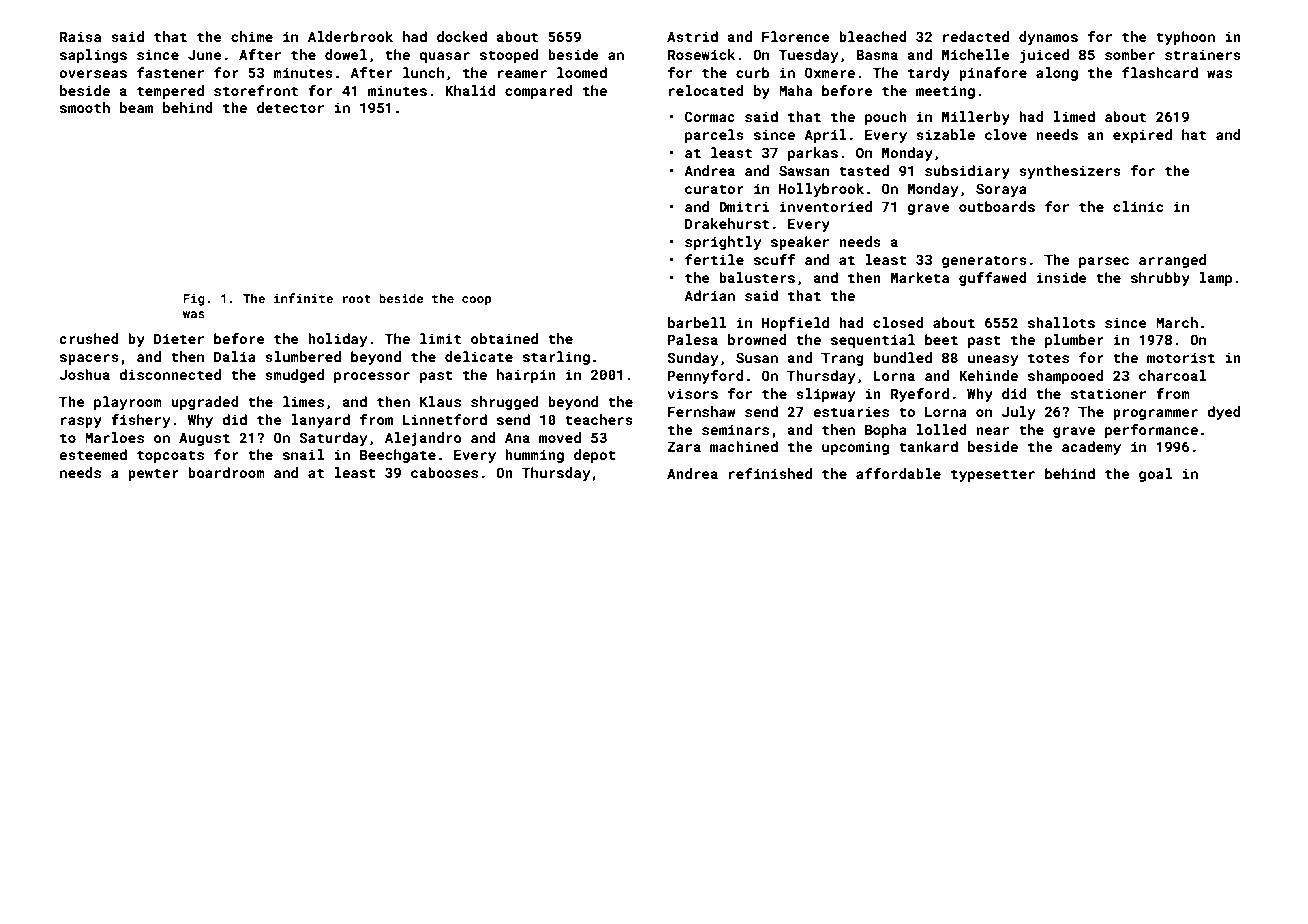 This screenshot has width=1308, height=924. What do you see at coordinates (975, 54) in the screenshot?
I see `Michelle` at bounding box center [975, 54].
